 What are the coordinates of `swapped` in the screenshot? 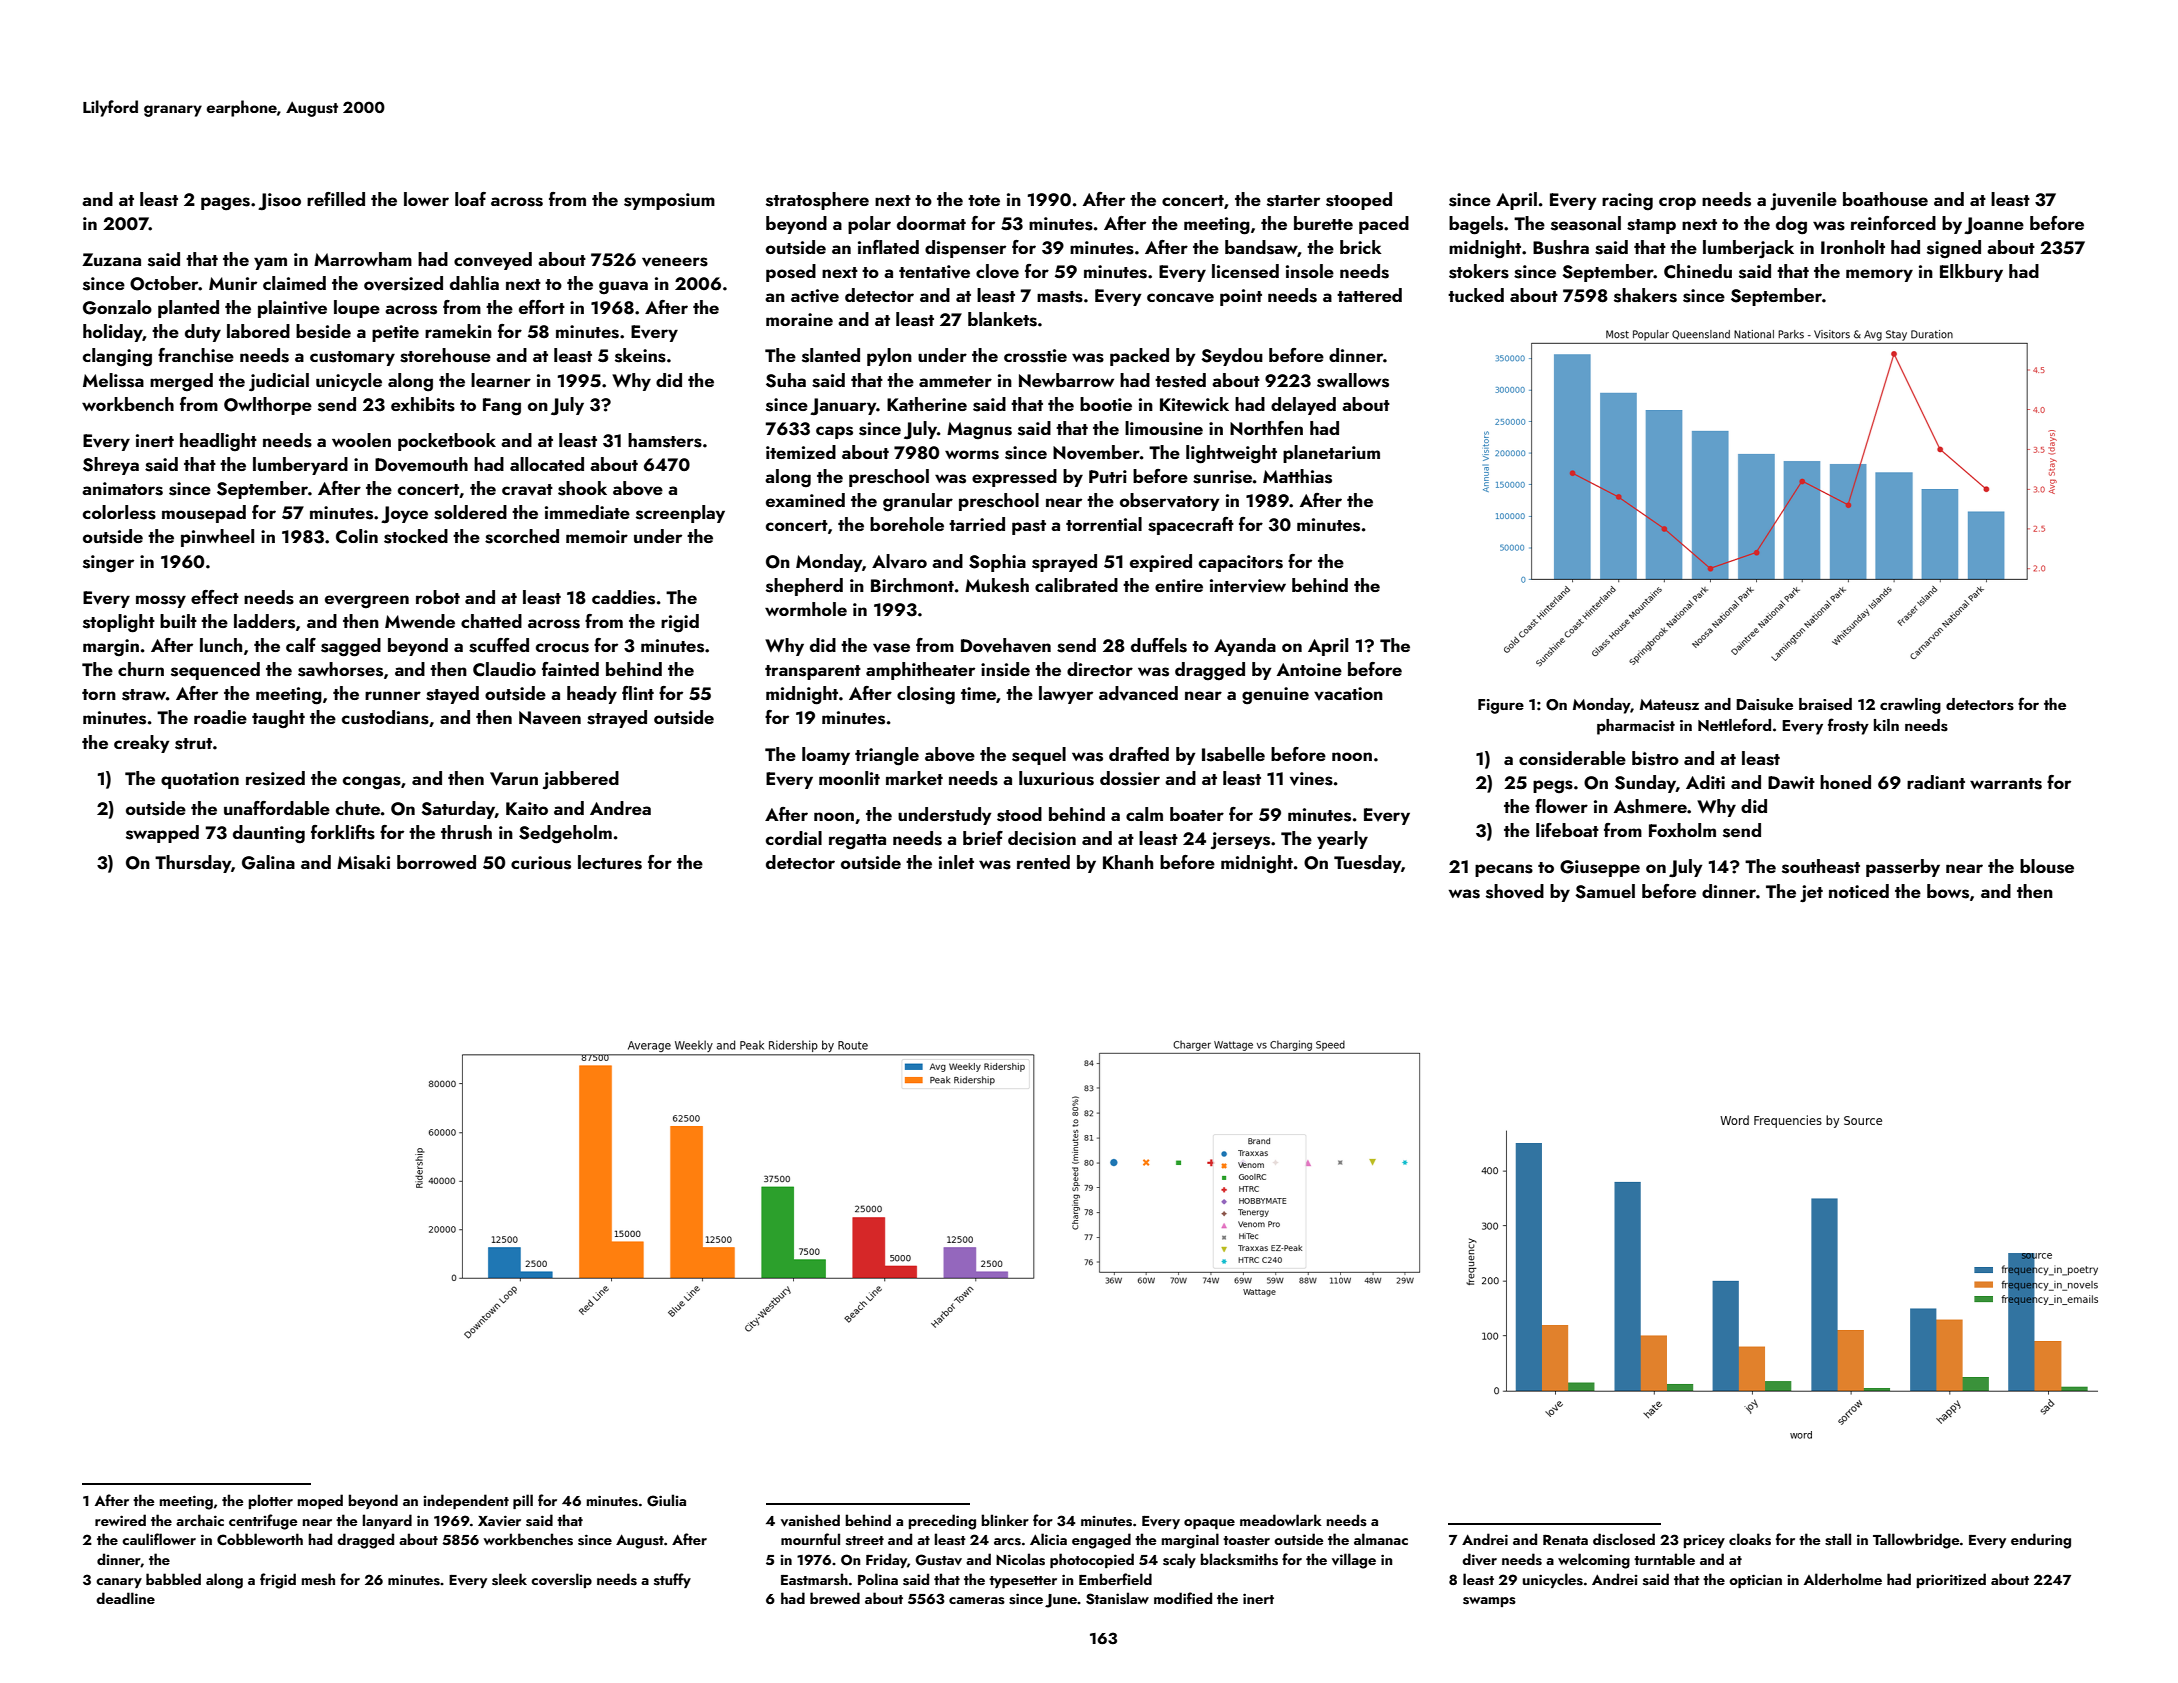 It's located at (162, 834).
